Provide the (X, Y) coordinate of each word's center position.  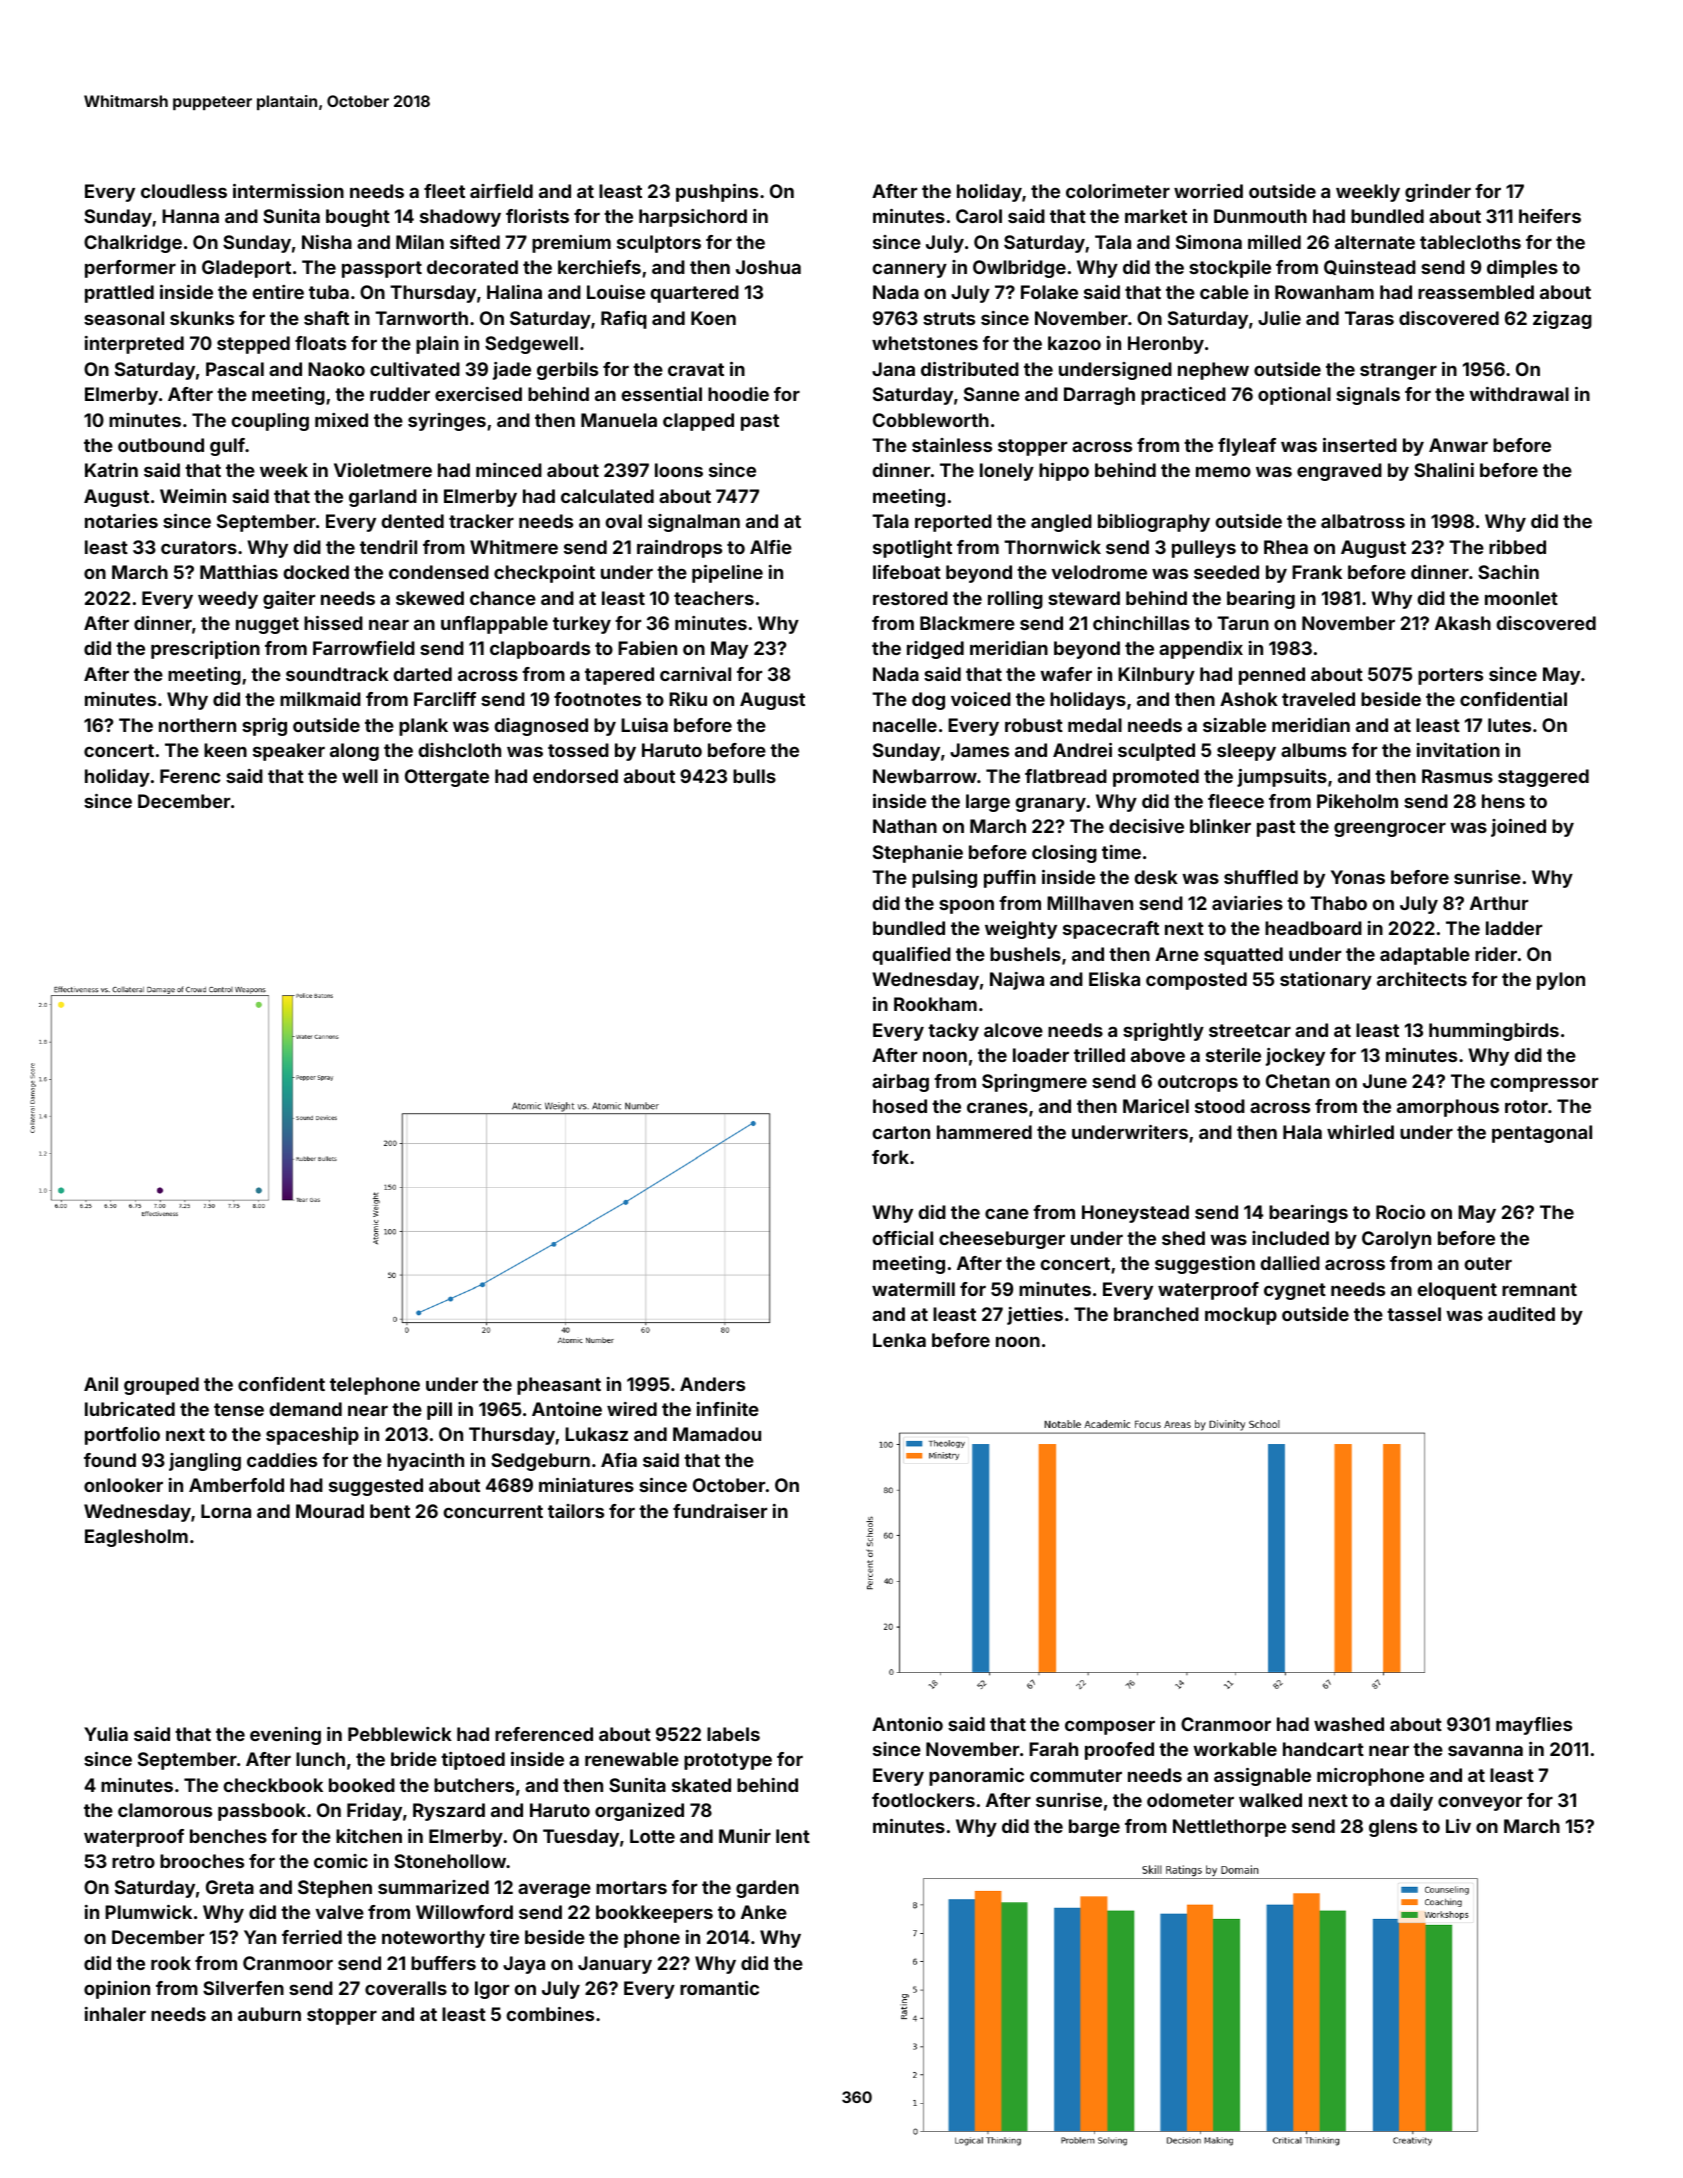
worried (1208, 191)
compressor (1544, 1084)
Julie (1279, 318)
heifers (1550, 216)
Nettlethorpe (1229, 1828)
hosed (900, 1106)
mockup (1241, 1316)
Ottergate (447, 778)
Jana (893, 369)
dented (413, 521)
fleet (444, 191)
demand (306, 1409)
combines (550, 2014)
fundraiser (720, 1511)
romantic (719, 1988)
